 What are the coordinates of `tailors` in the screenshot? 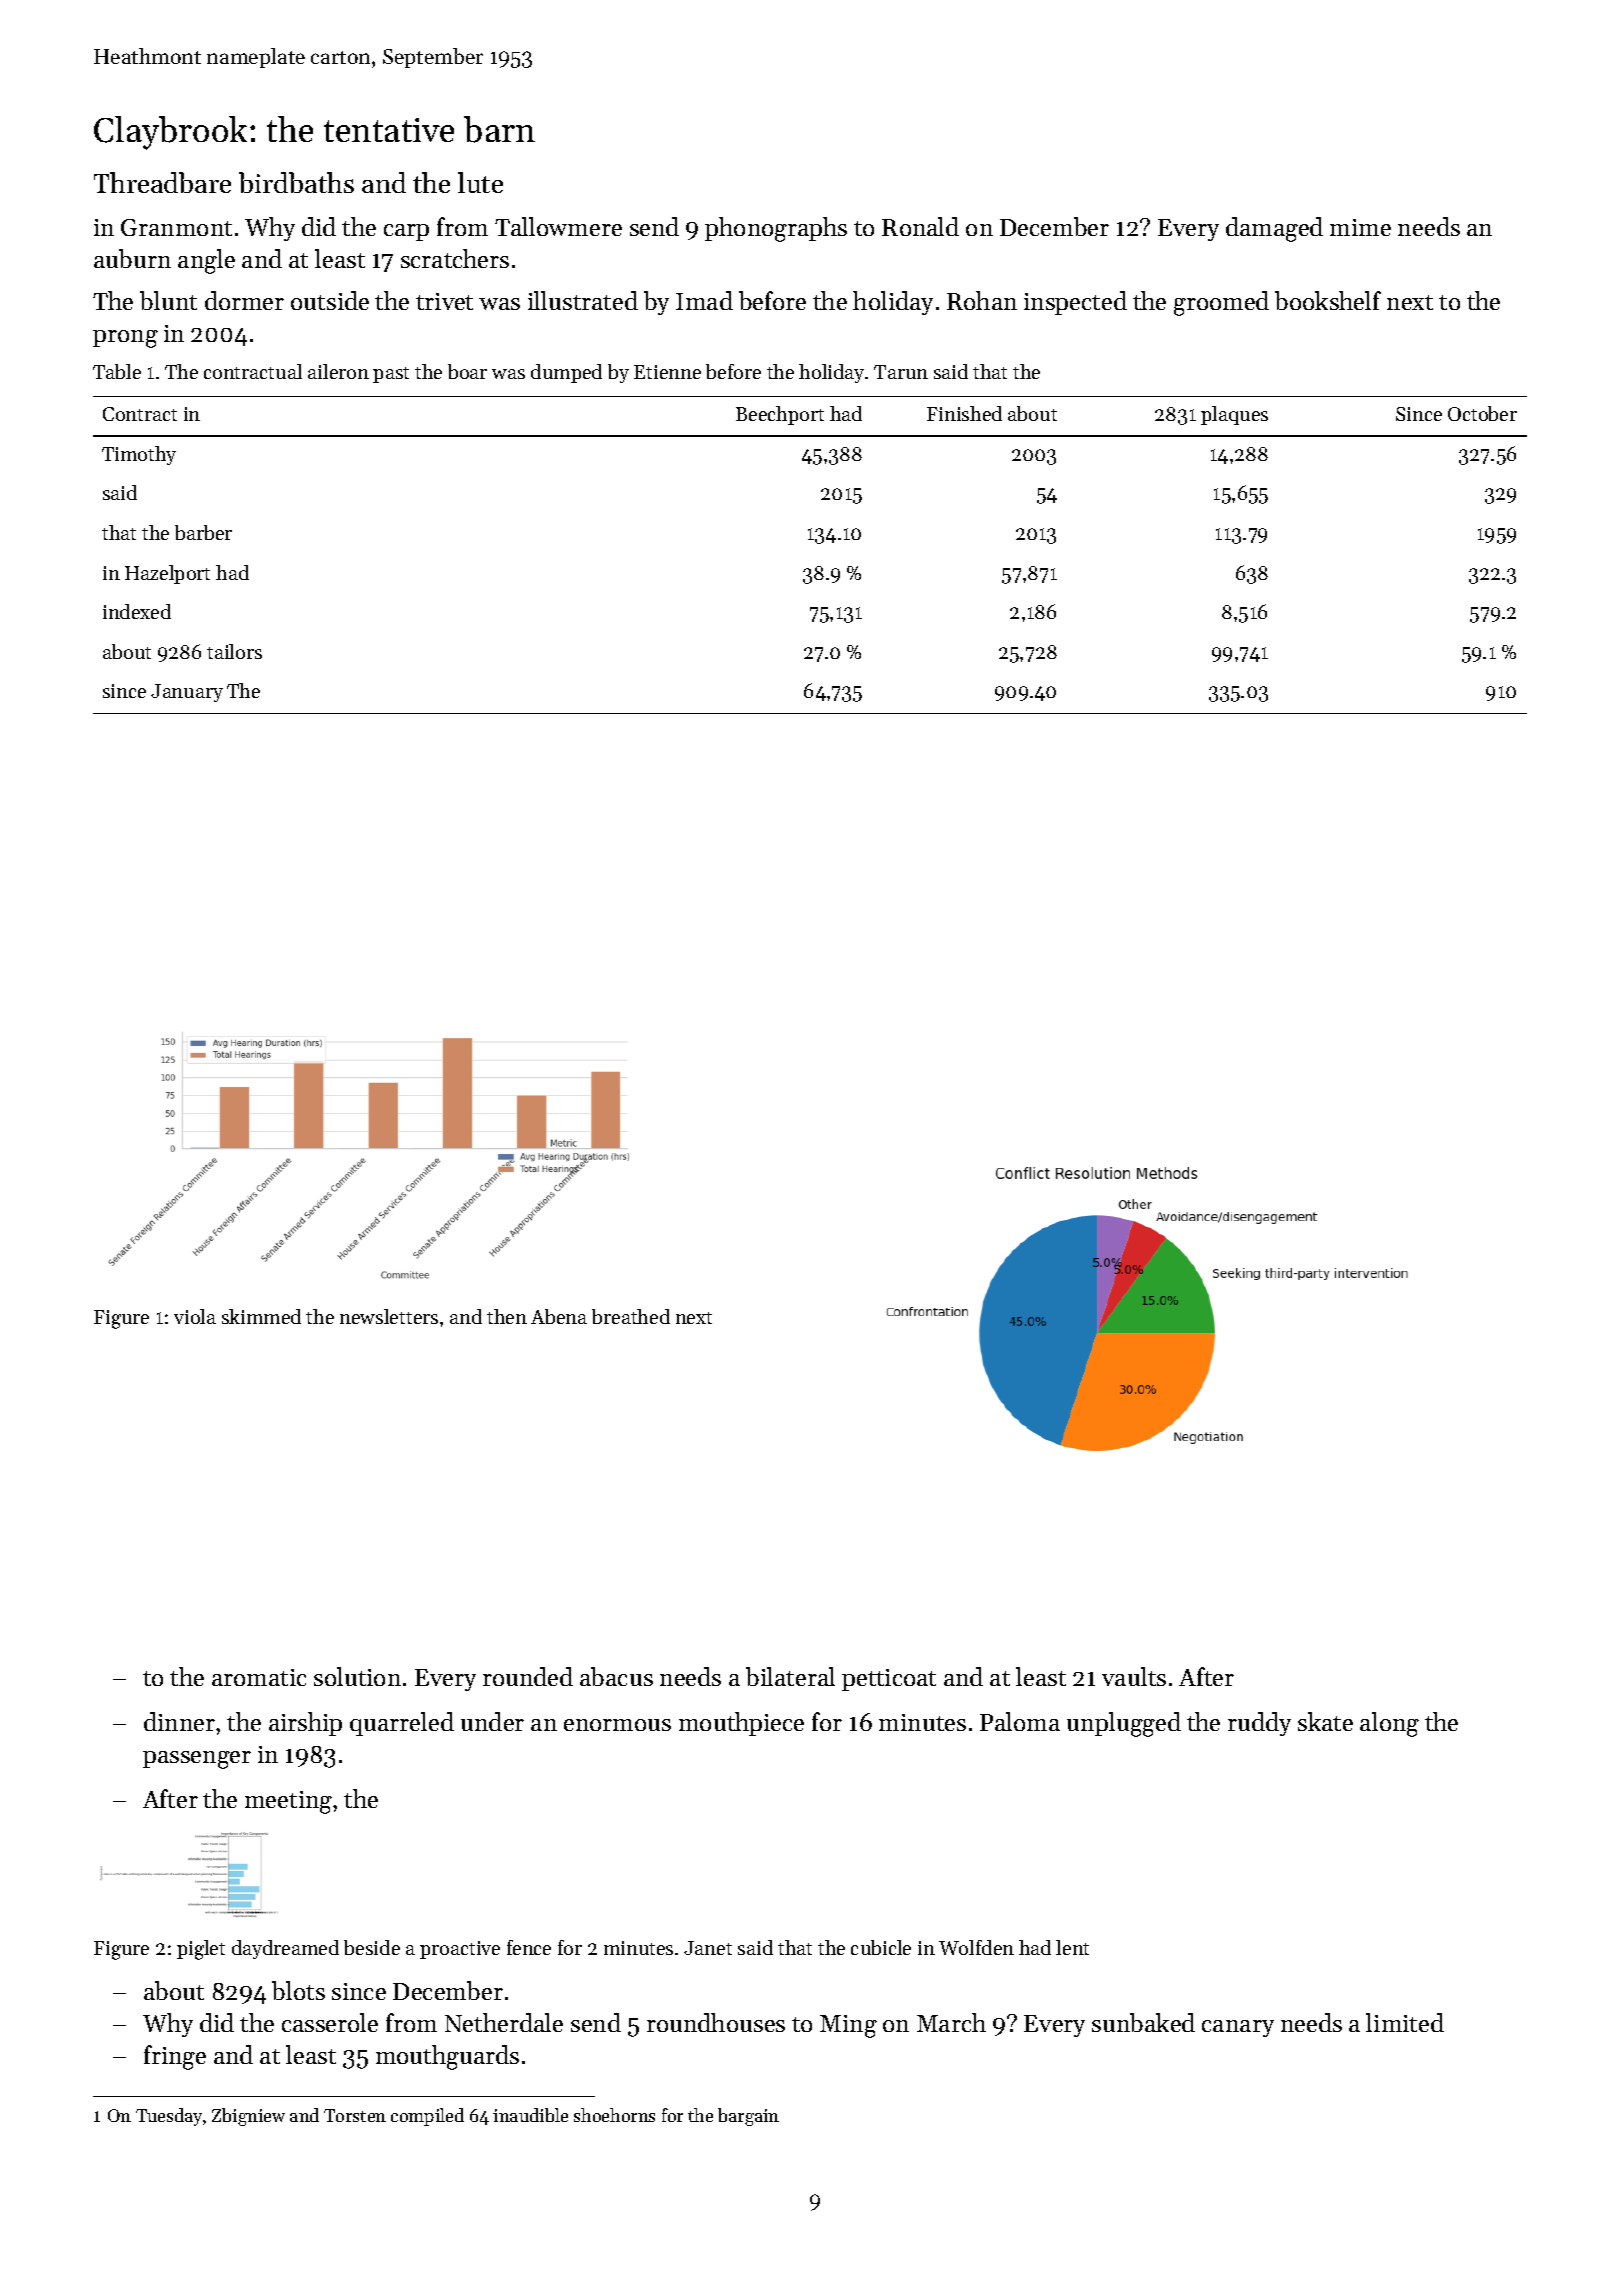 It's located at (234, 651).
